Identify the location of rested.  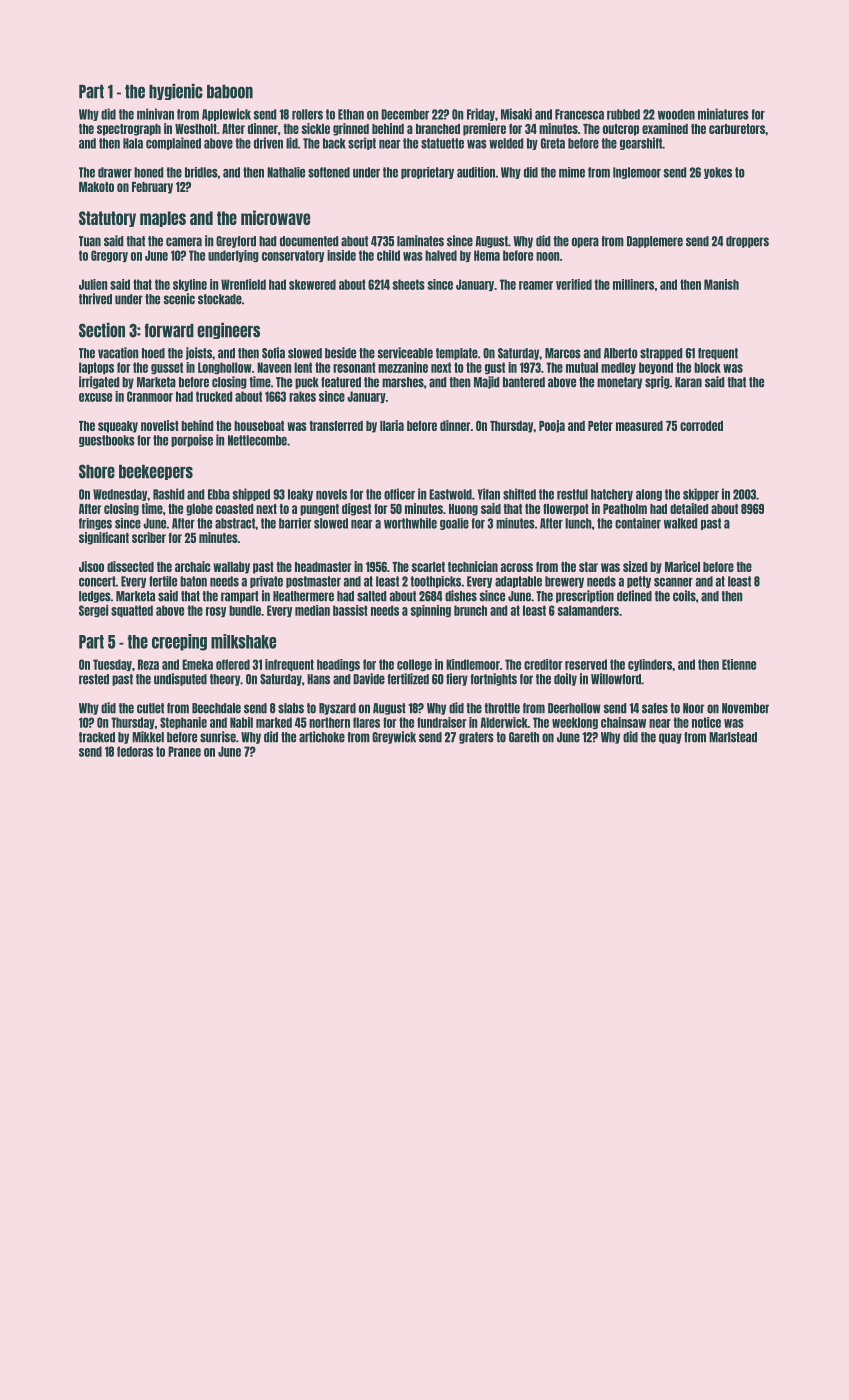
(94, 679).
